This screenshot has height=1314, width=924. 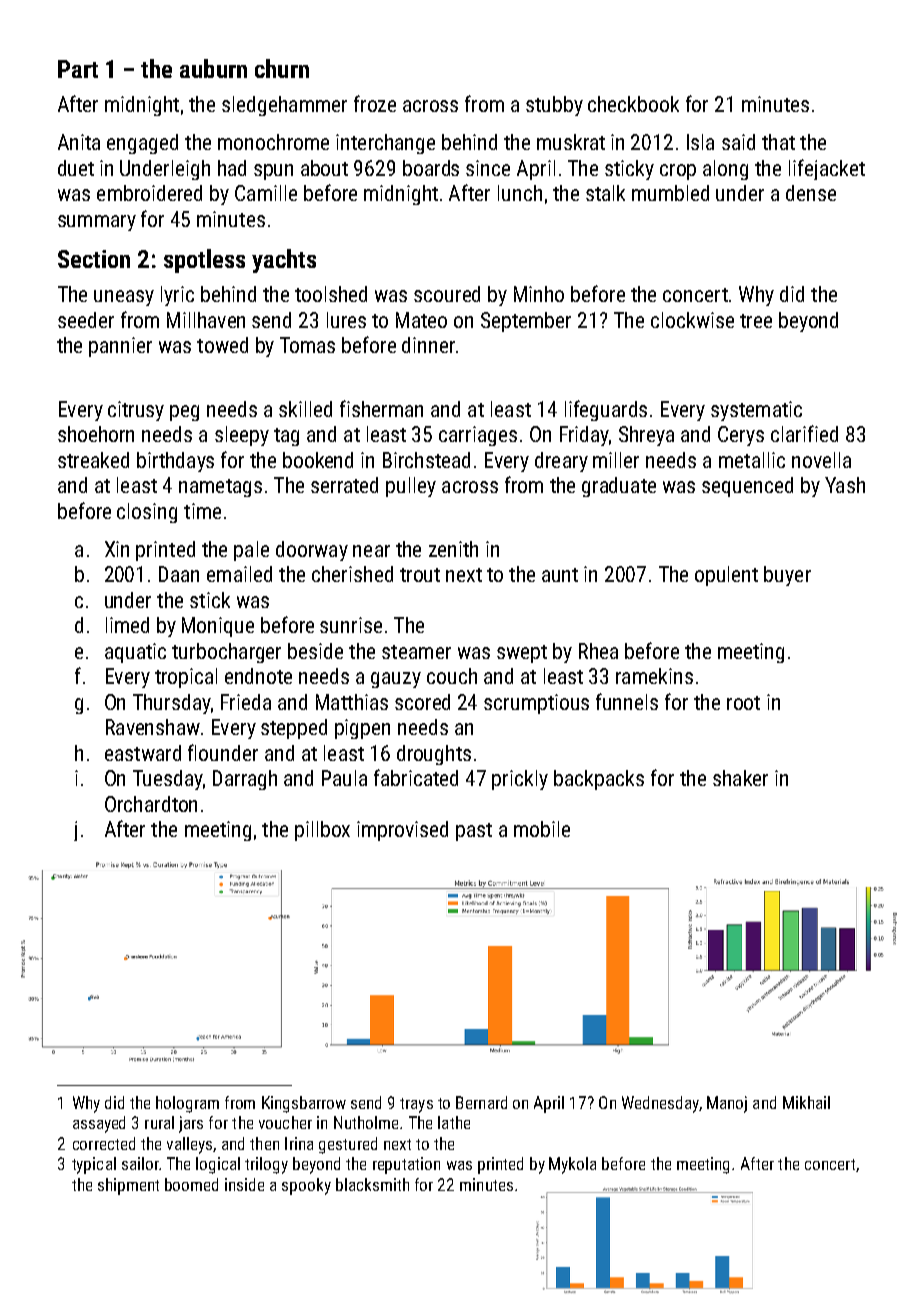 What do you see at coordinates (539, 294) in the screenshot?
I see `Minho` at bounding box center [539, 294].
